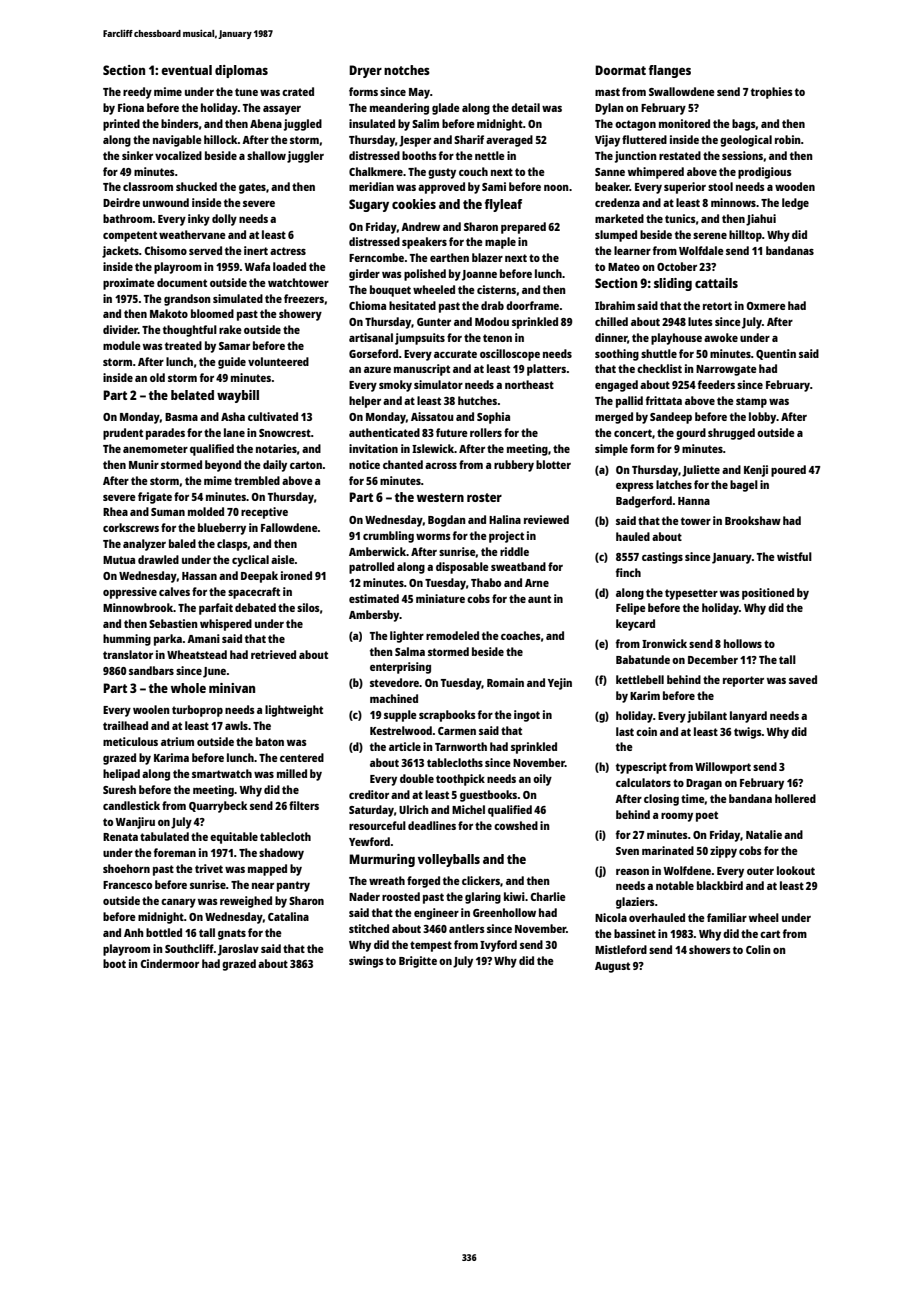 The image size is (924, 1308). What do you see at coordinates (710, 236) in the screenshot?
I see `serene` at bounding box center [710, 236].
